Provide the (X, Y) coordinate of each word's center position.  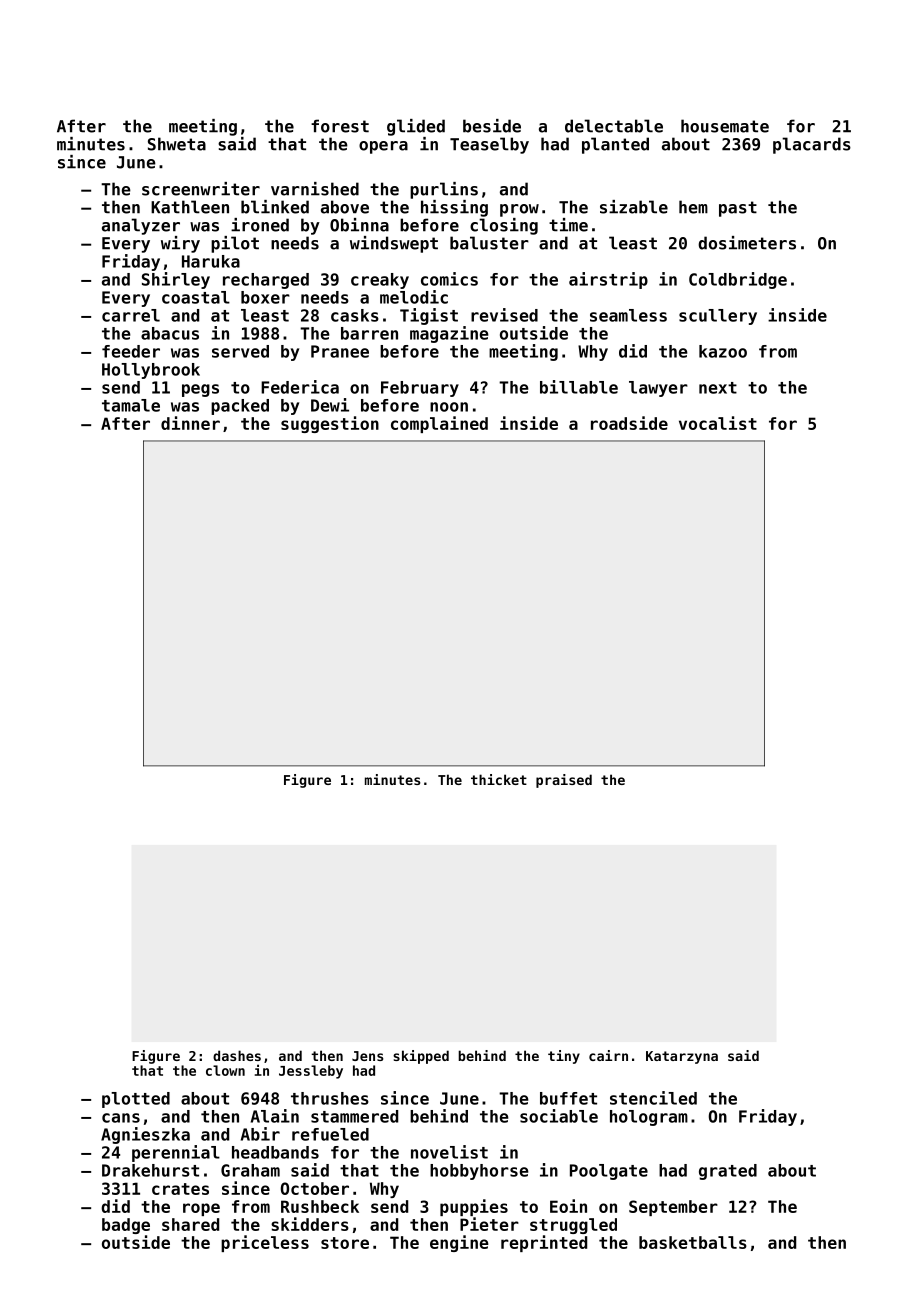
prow (519, 210)
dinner (190, 423)
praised (564, 781)
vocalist (718, 423)
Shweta (177, 144)
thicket (499, 779)
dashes (237, 1055)
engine (459, 1243)
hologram (649, 1118)
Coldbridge (738, 280)
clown (225, 1070)
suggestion (330, 424)
